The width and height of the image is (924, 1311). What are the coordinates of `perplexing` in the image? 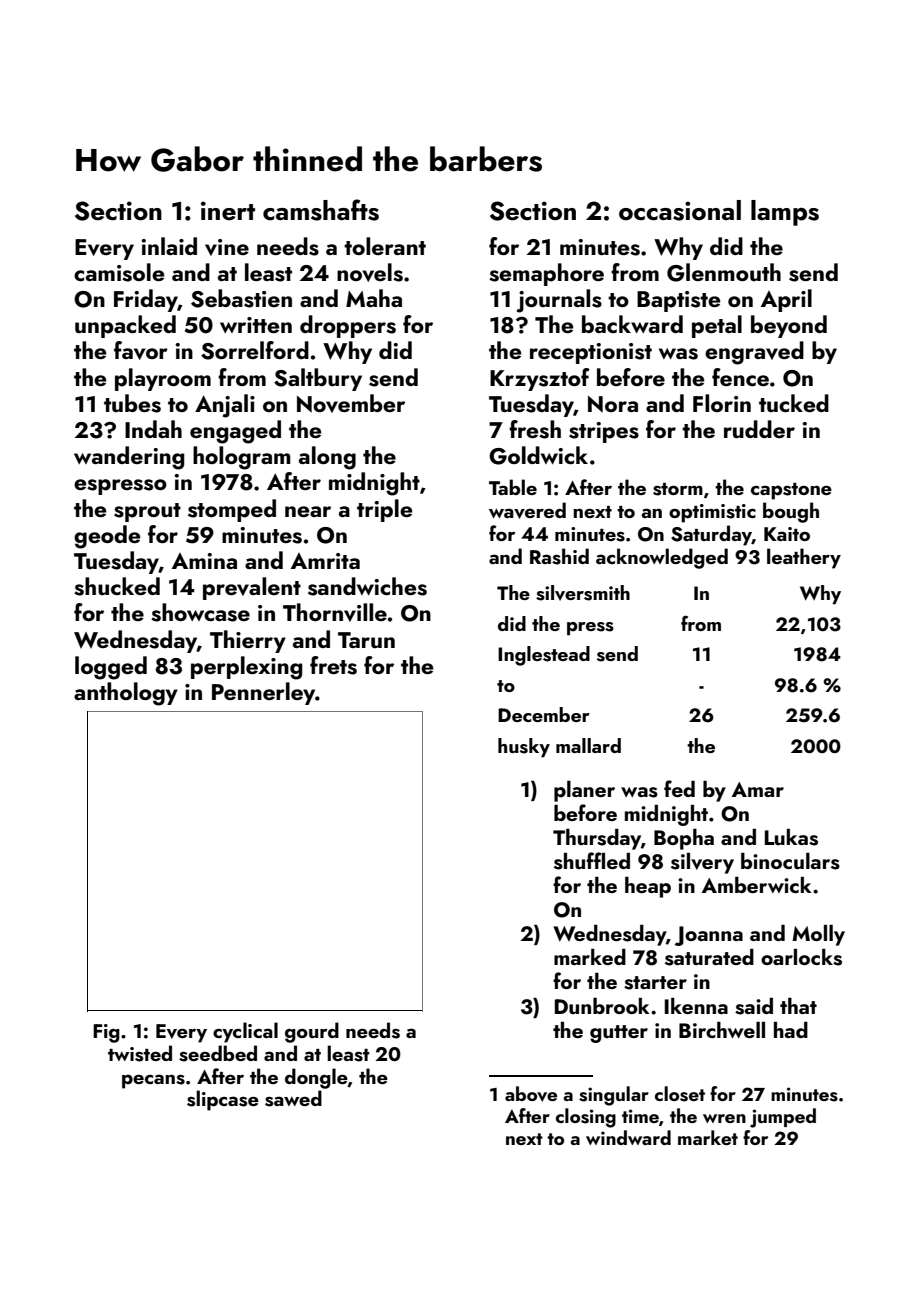 It's located at (247, 668).
